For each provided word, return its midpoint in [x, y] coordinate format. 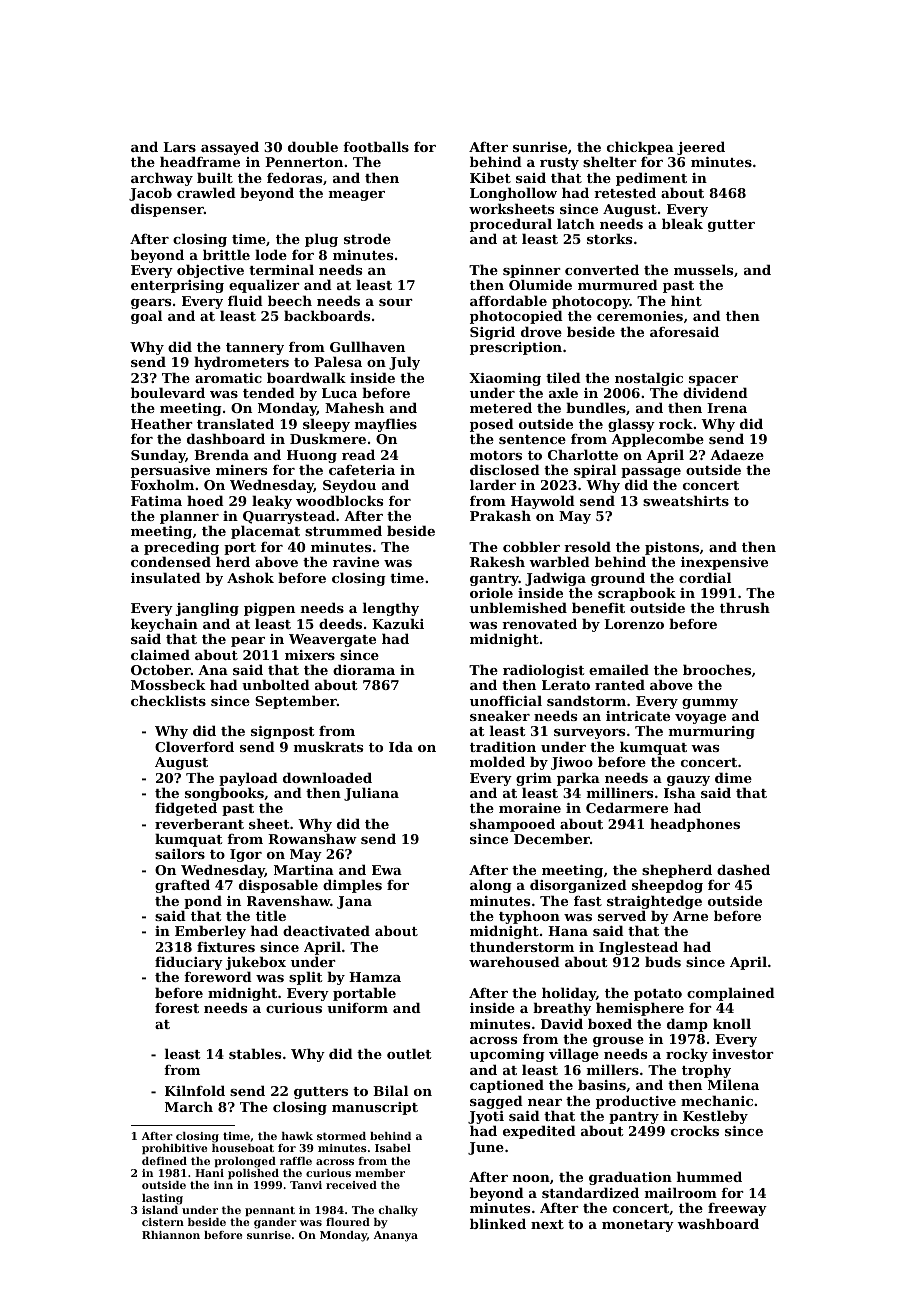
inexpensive [724, 563]
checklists [168, 700]
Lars [179, 147]
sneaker [500, 715]
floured [348, 1222]
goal [146, 317]
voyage [700, 719]
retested [625, 192]
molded [497, 761]
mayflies [386, 425]
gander [275, 1223]
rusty [559, 164]
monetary [638, 1226]
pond [203, 902]
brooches [717, 669]
